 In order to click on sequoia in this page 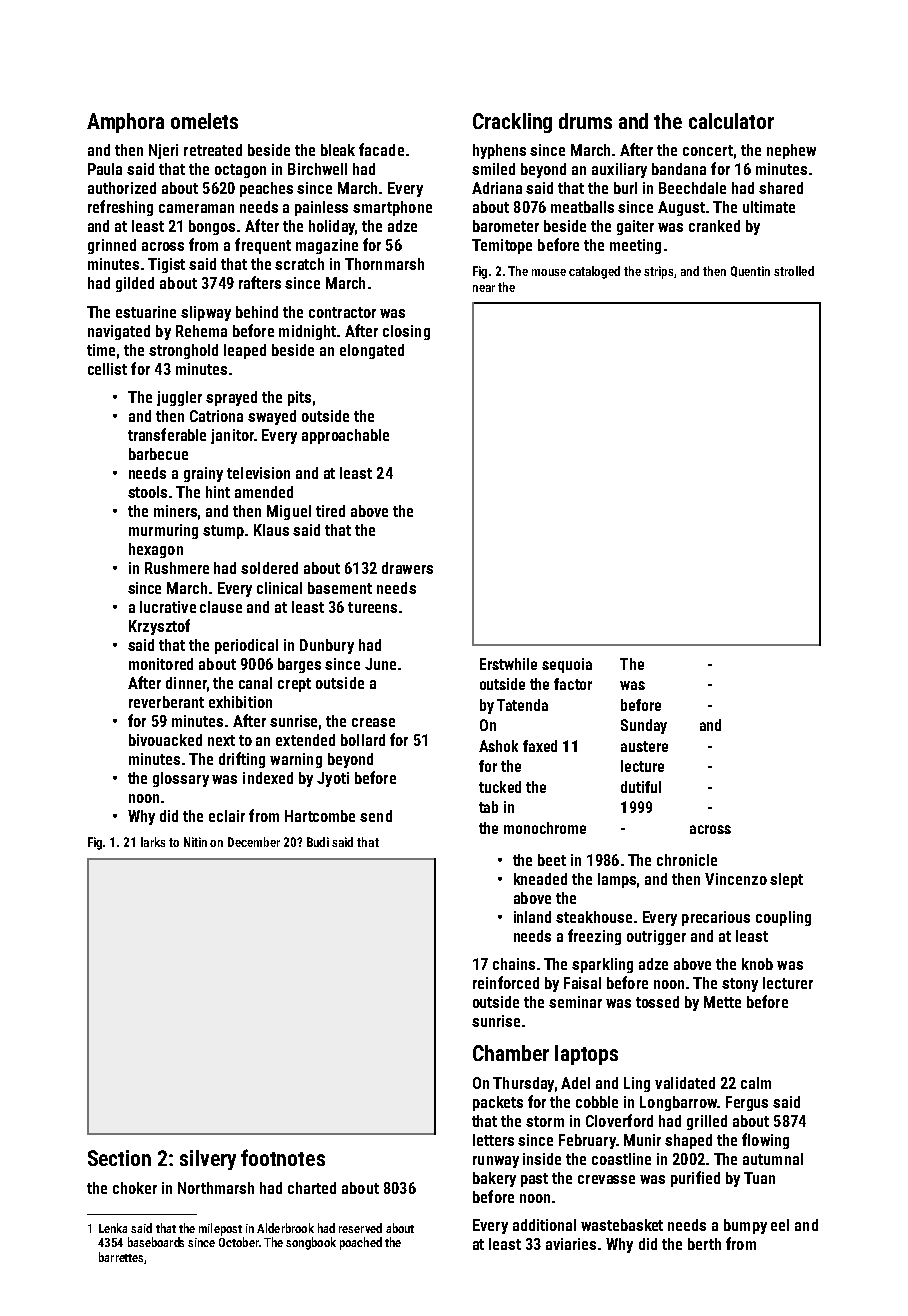, I will do `click(567, 665)`.
